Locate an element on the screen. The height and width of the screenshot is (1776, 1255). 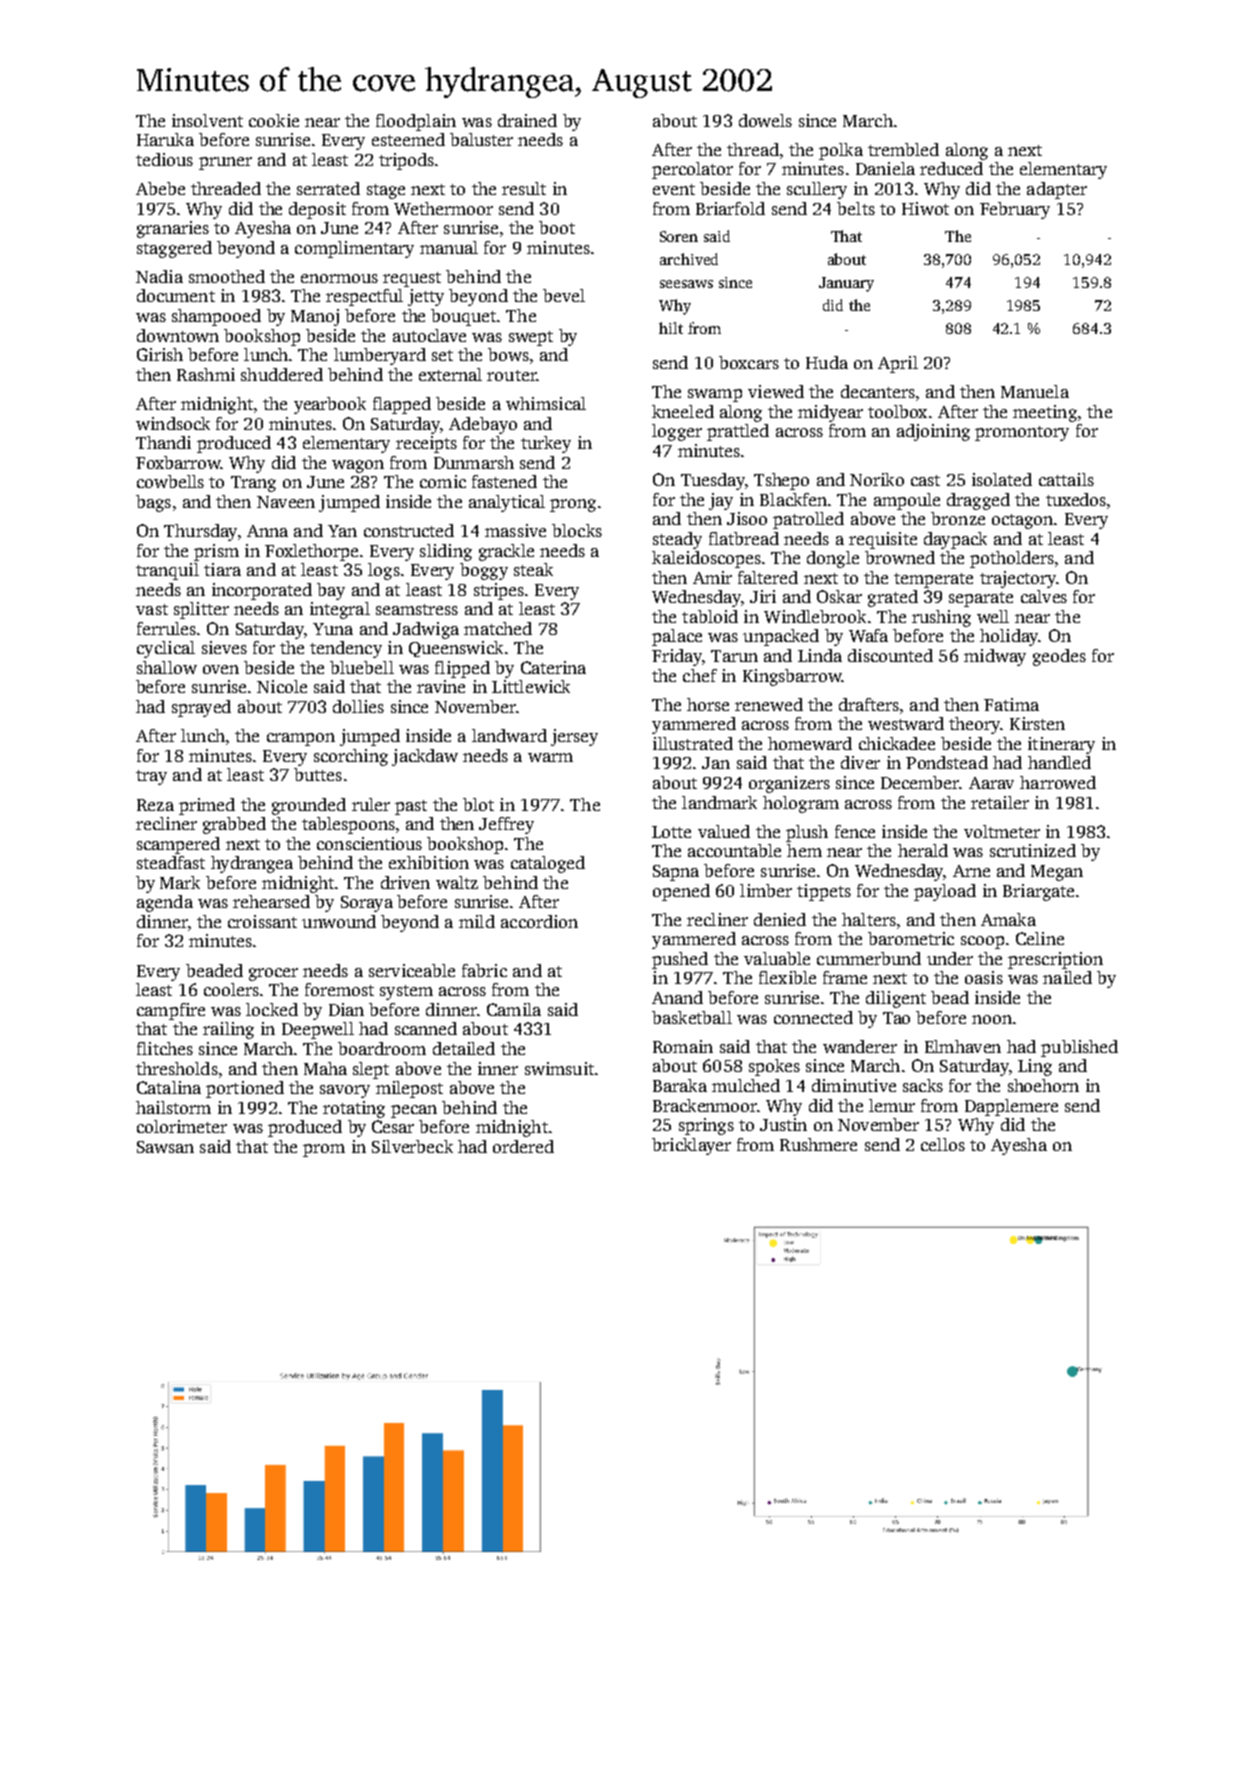
event is located at coordinates (674, 189).
